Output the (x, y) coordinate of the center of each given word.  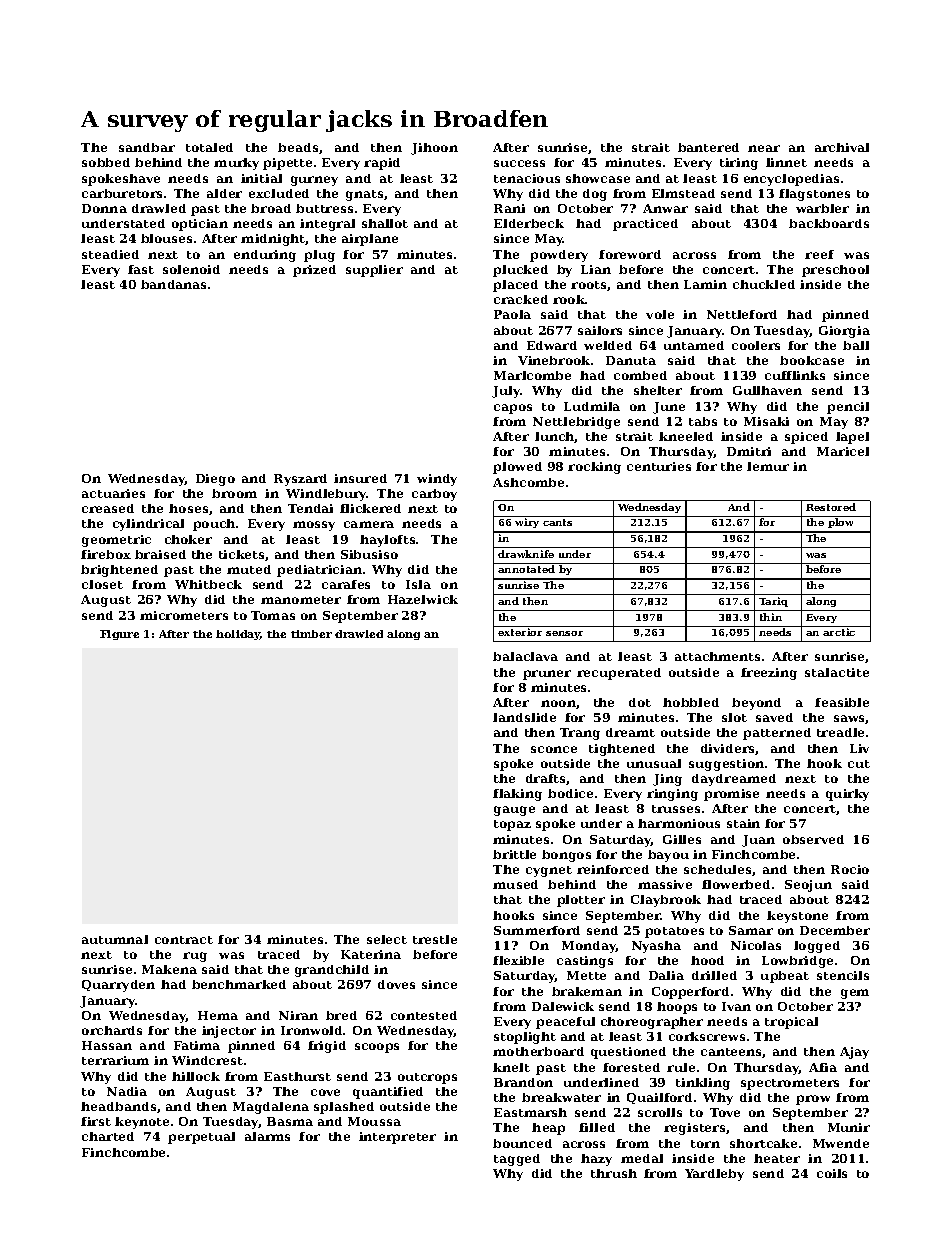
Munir (849, 1127)
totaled (209, 147)
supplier (374, 271)
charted (108, 1136)
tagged (517, 1160)
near (764, 148)
